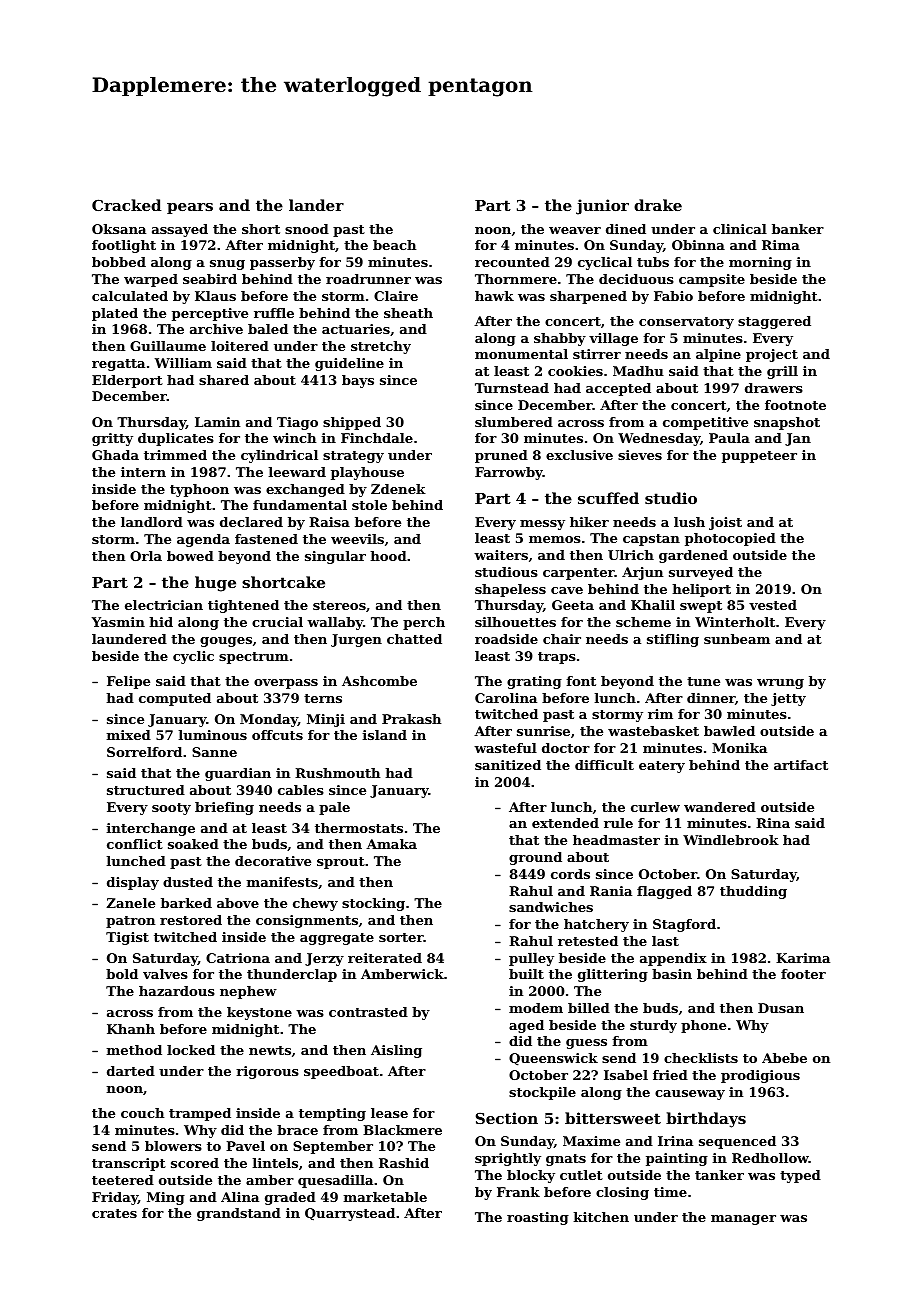 This page has height=1308, width=924. I want to click on messy, so click(542, 525).
